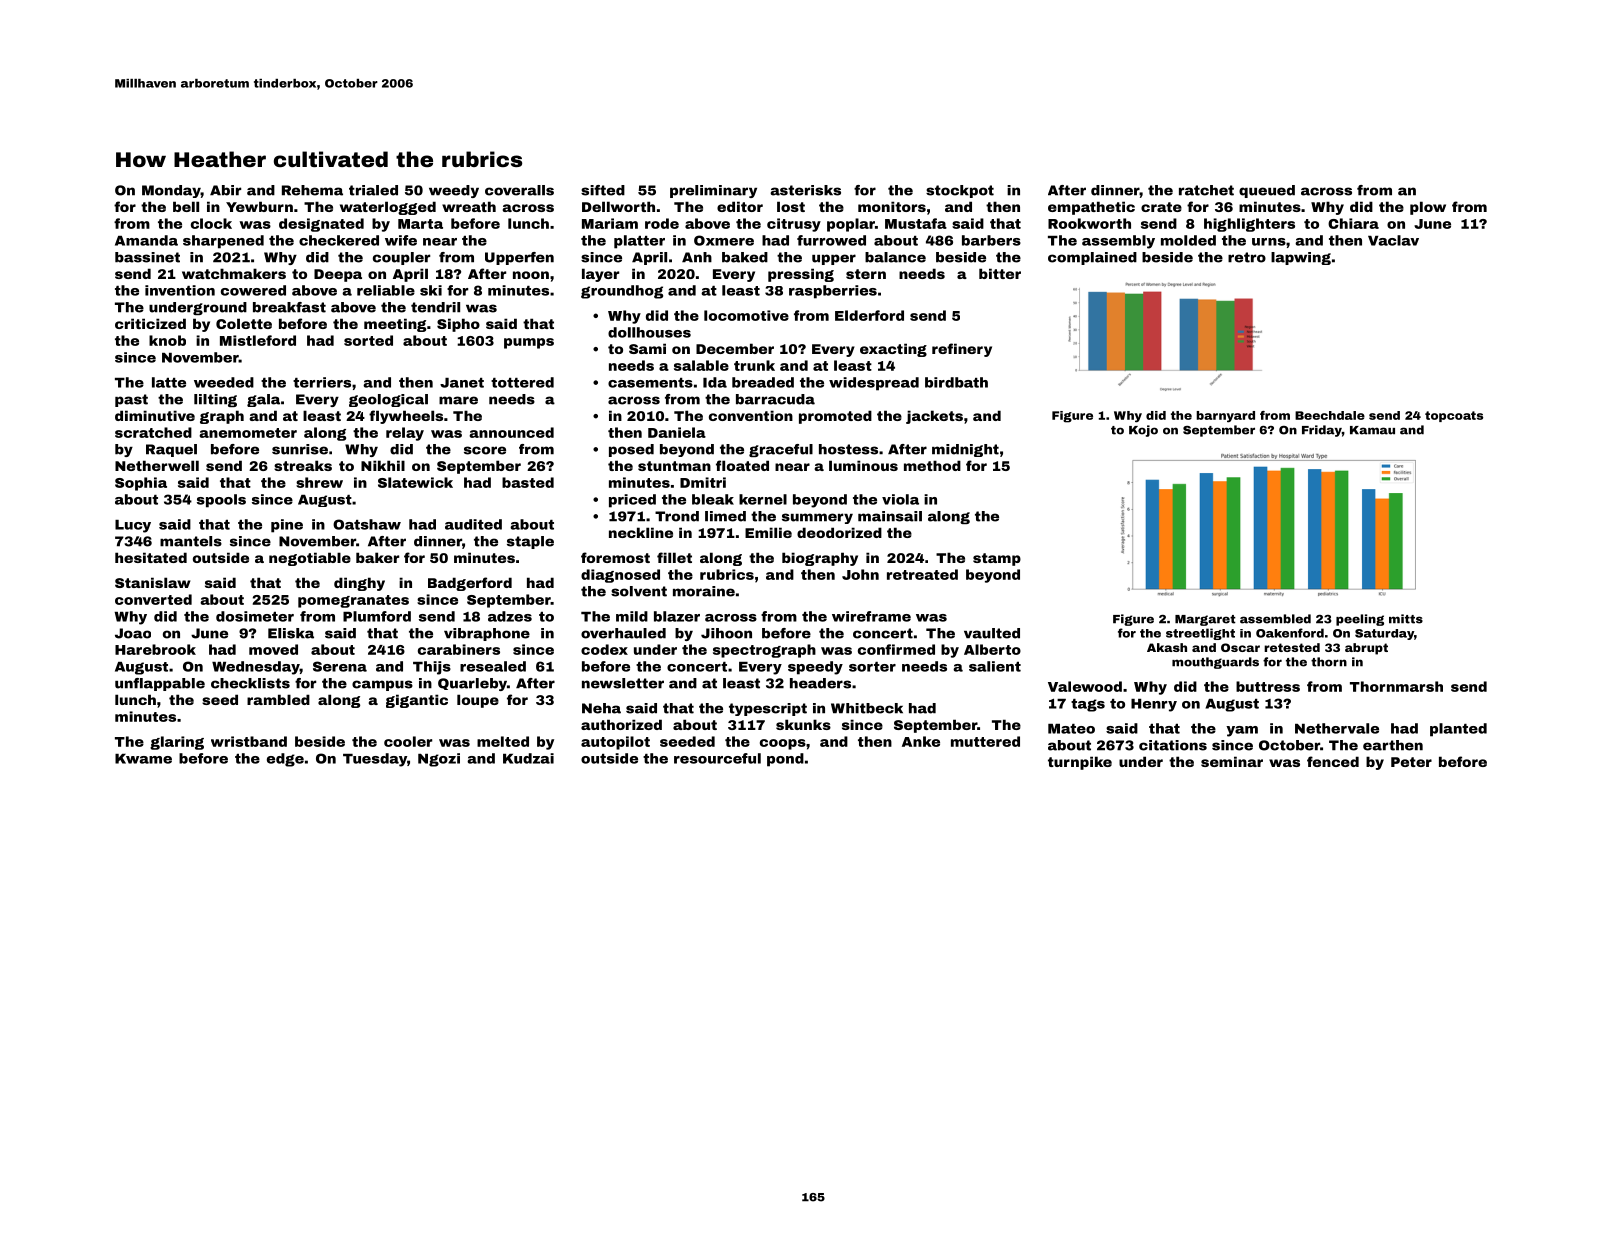 The image size is (1602, 1238). What do you see at coordinates (285, 760) in the image?
I see `edge` at bounding box center [285, 760].
